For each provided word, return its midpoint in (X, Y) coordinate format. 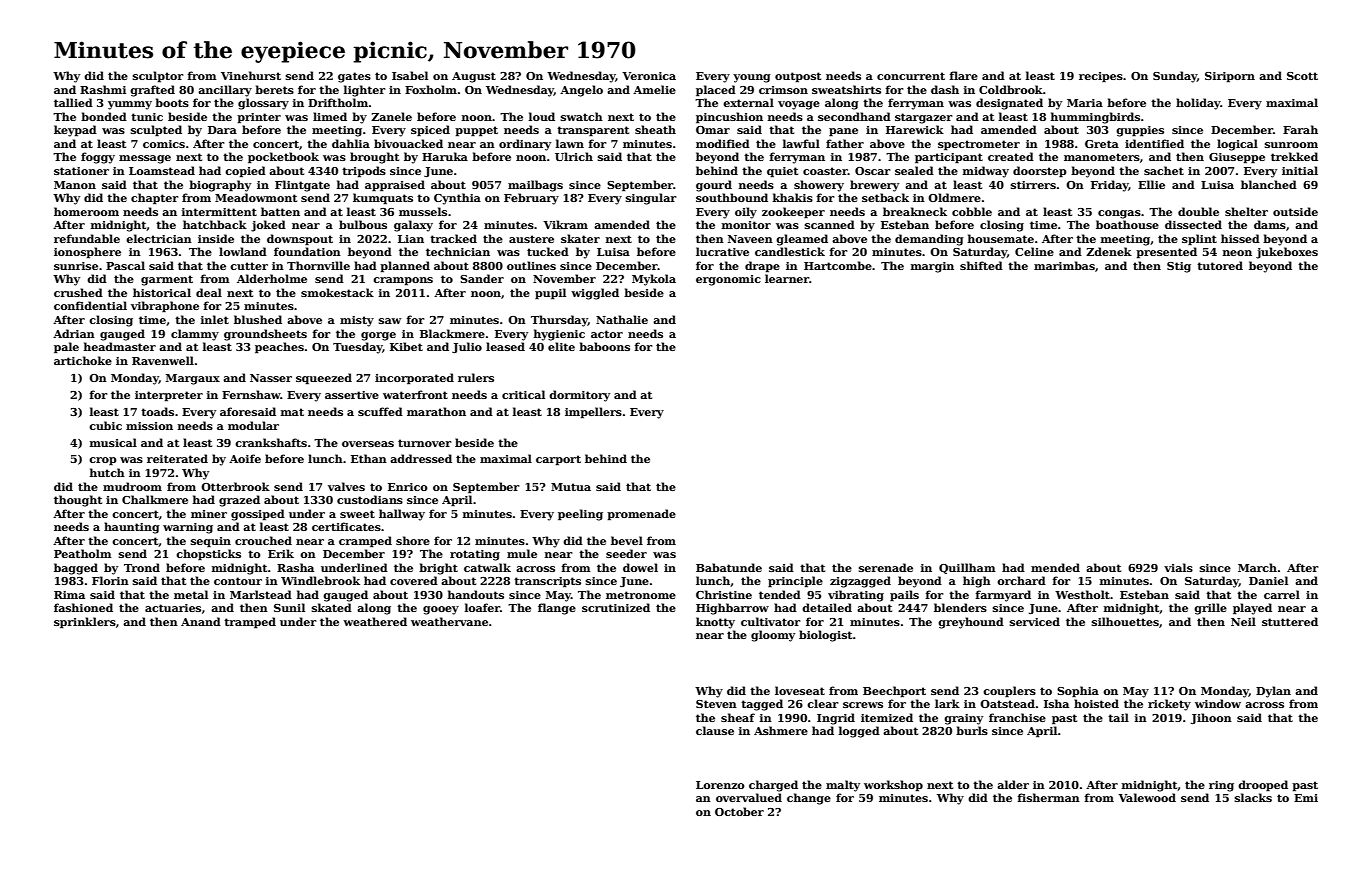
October (739, 811)
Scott (1302, 76)
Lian (411, 239)
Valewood (1147, 797)
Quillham (967, 568)
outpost (798, 77)
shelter (1246, 211)
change (809, 799)
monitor (746, 225)
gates (354, 77)
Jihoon (1211, 718)
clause (715, 730)
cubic (105, 425)
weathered (375, 621)
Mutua (571, 487)
